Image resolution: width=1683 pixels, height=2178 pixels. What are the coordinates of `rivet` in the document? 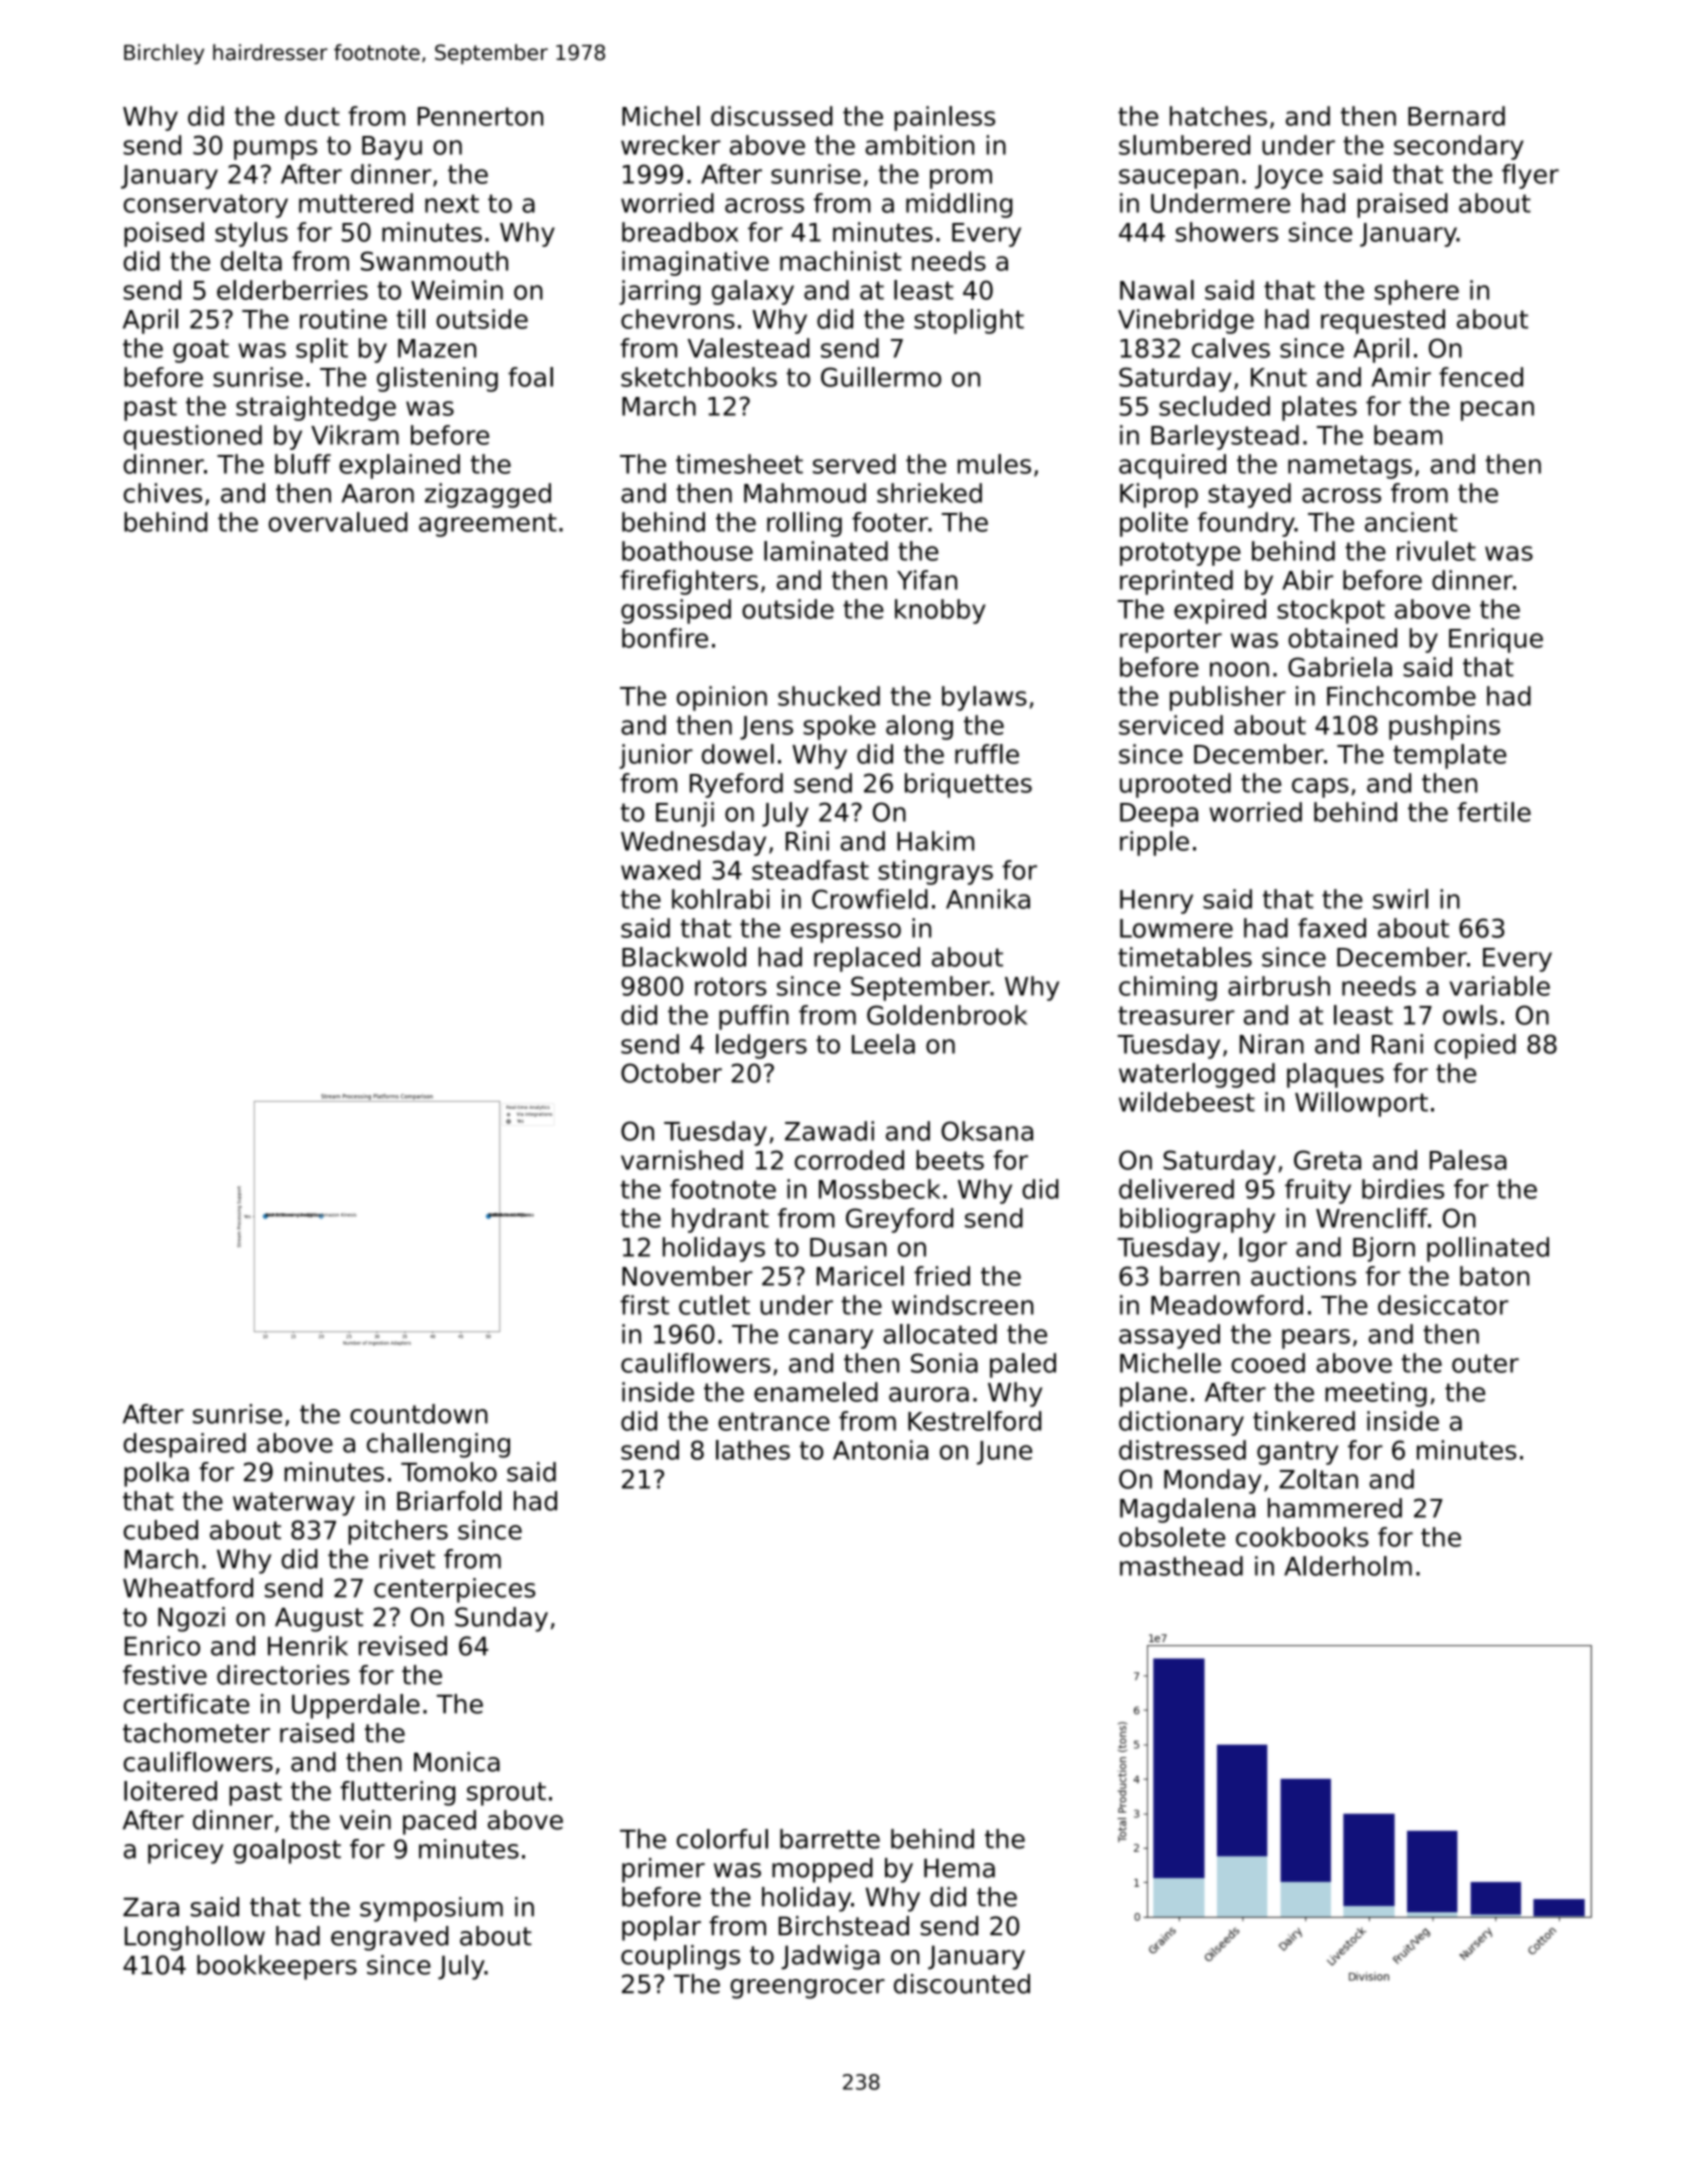 It's located at (407, 1559).
